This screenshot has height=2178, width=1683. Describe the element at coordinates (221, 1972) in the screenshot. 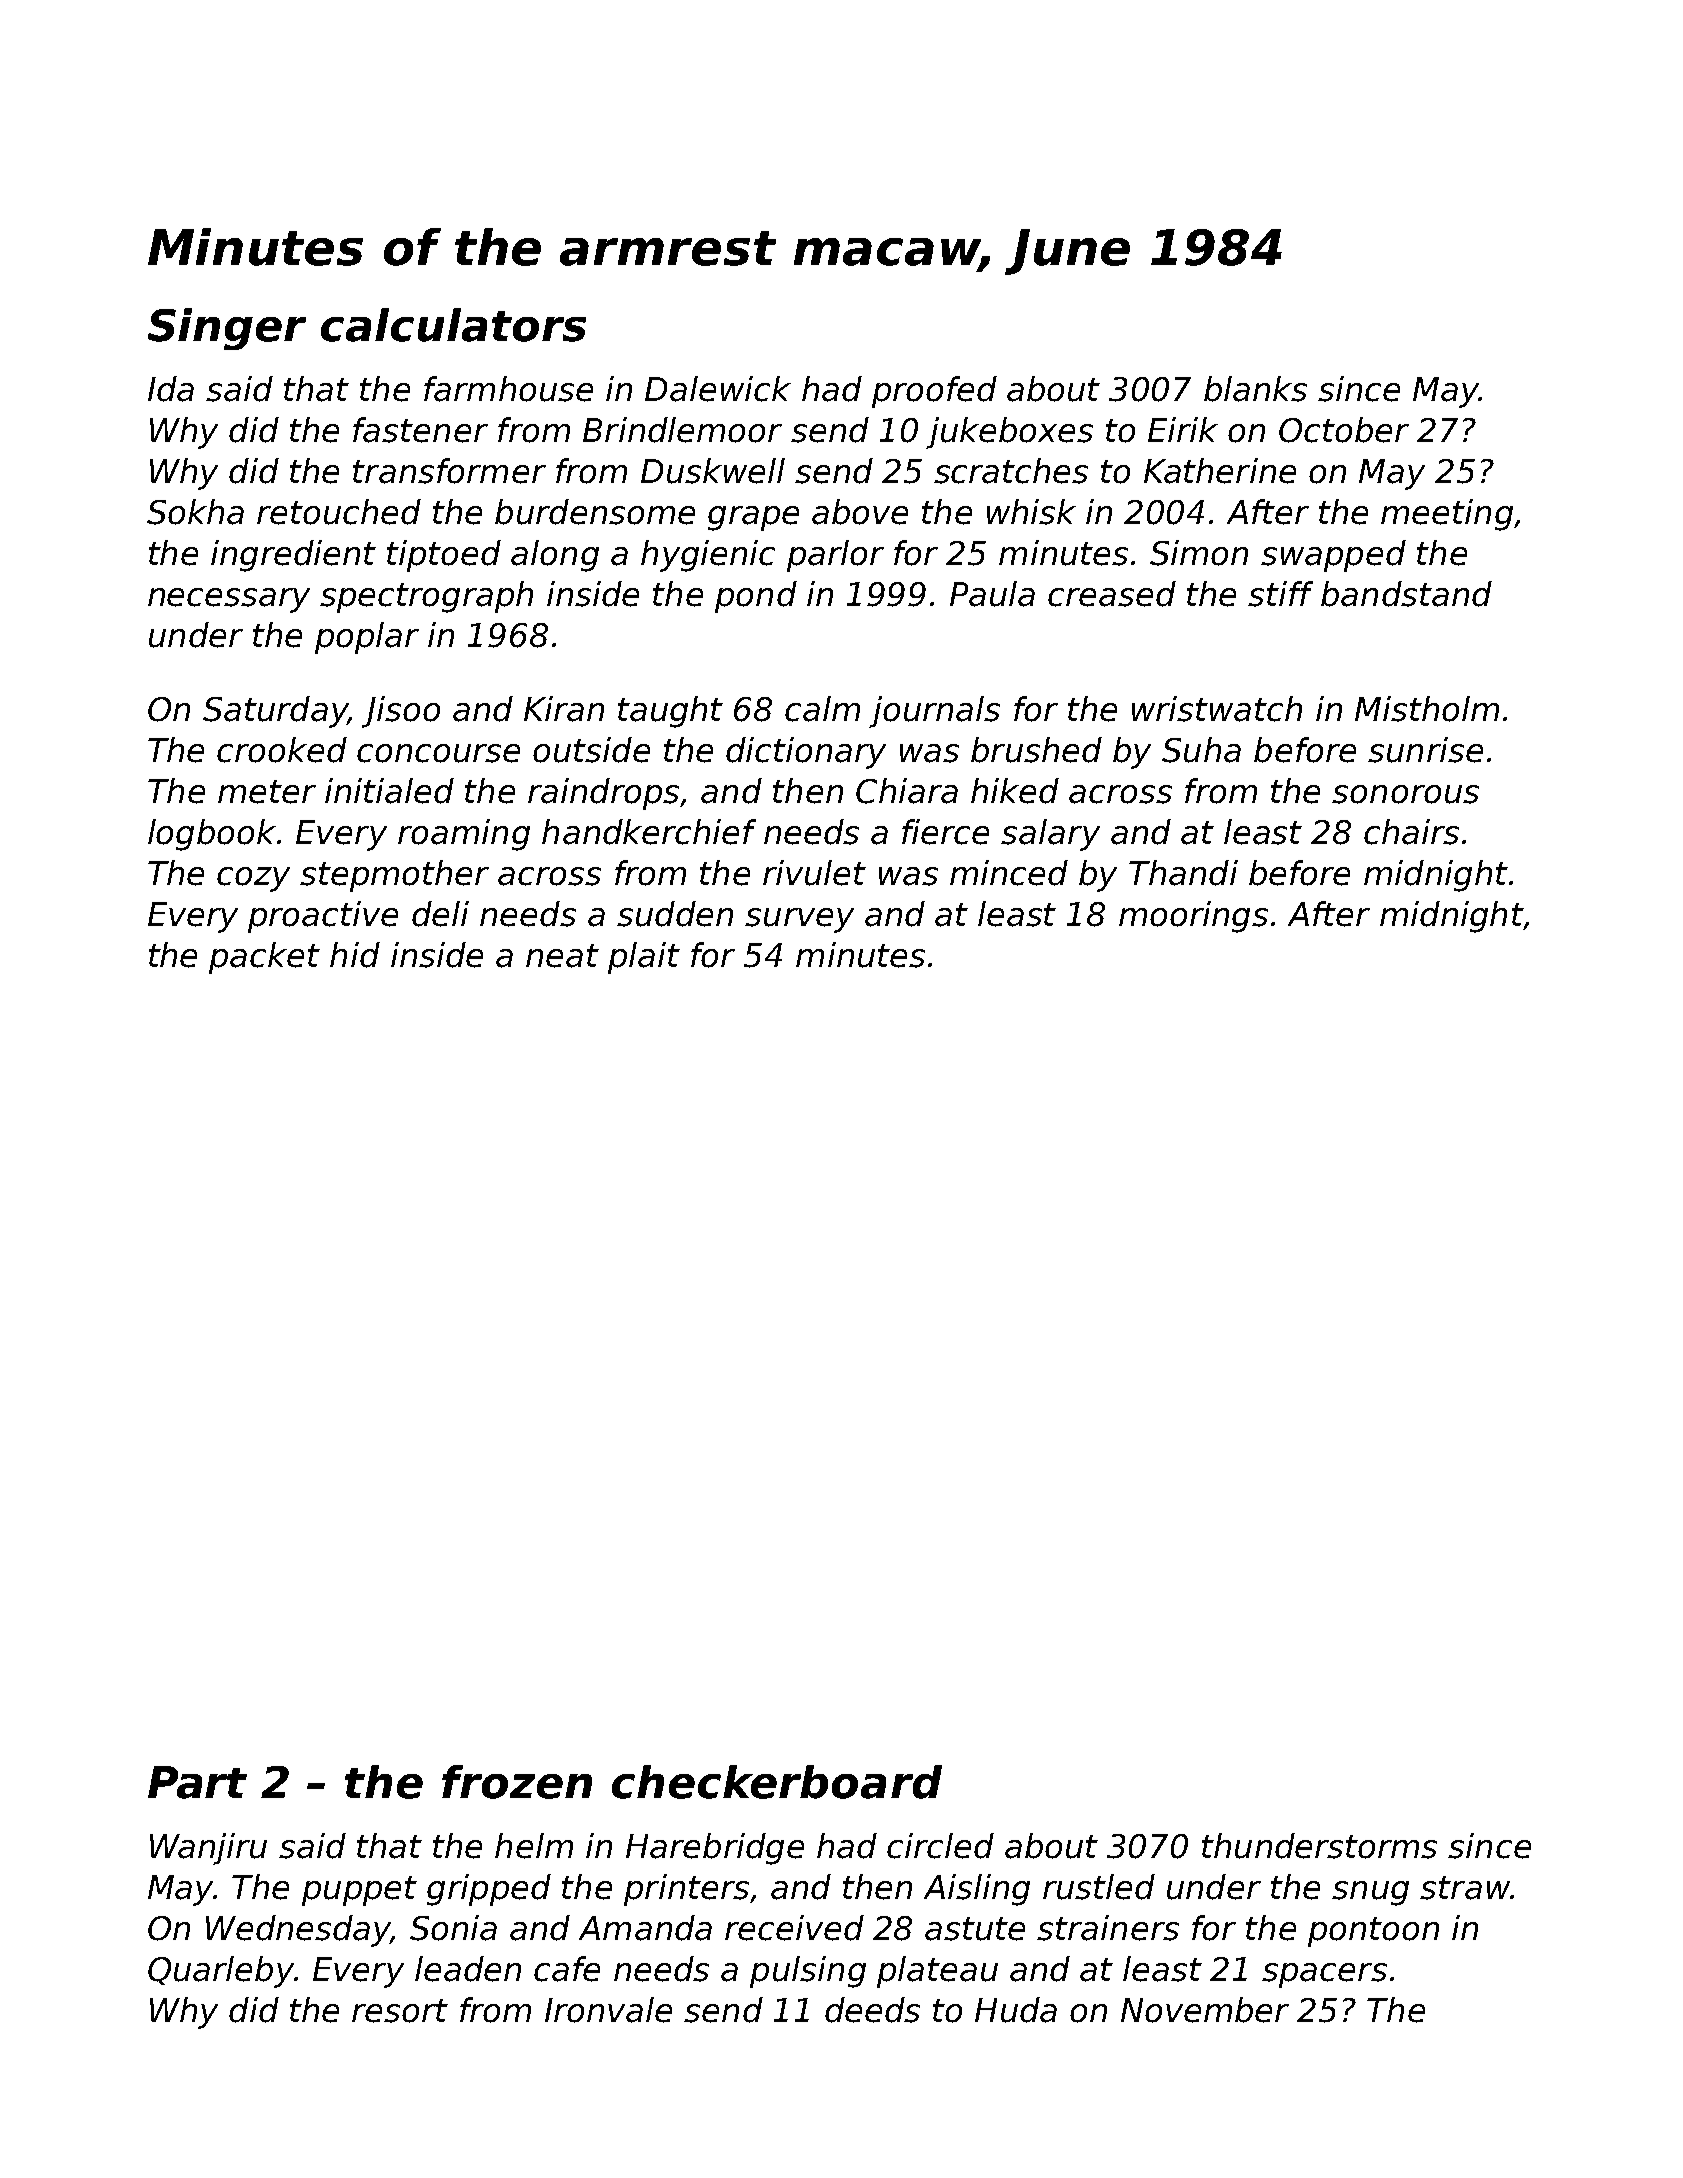

I see `Quarleby` at that location.
